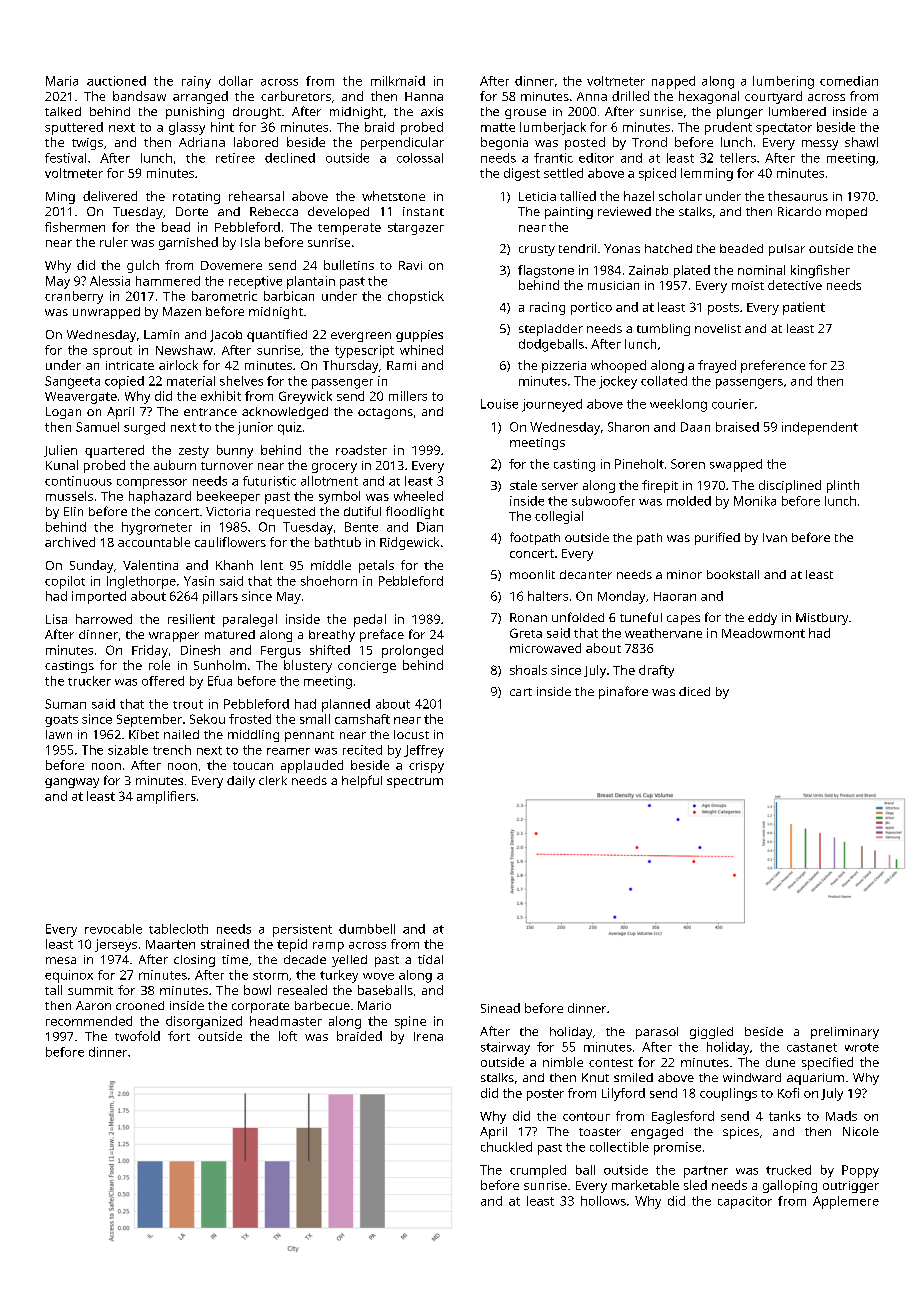 The height and width of the screenshot is (1308, 924). Describe the element at coordinates (723, 309) in the screenshot. I see `posts` at that location.
